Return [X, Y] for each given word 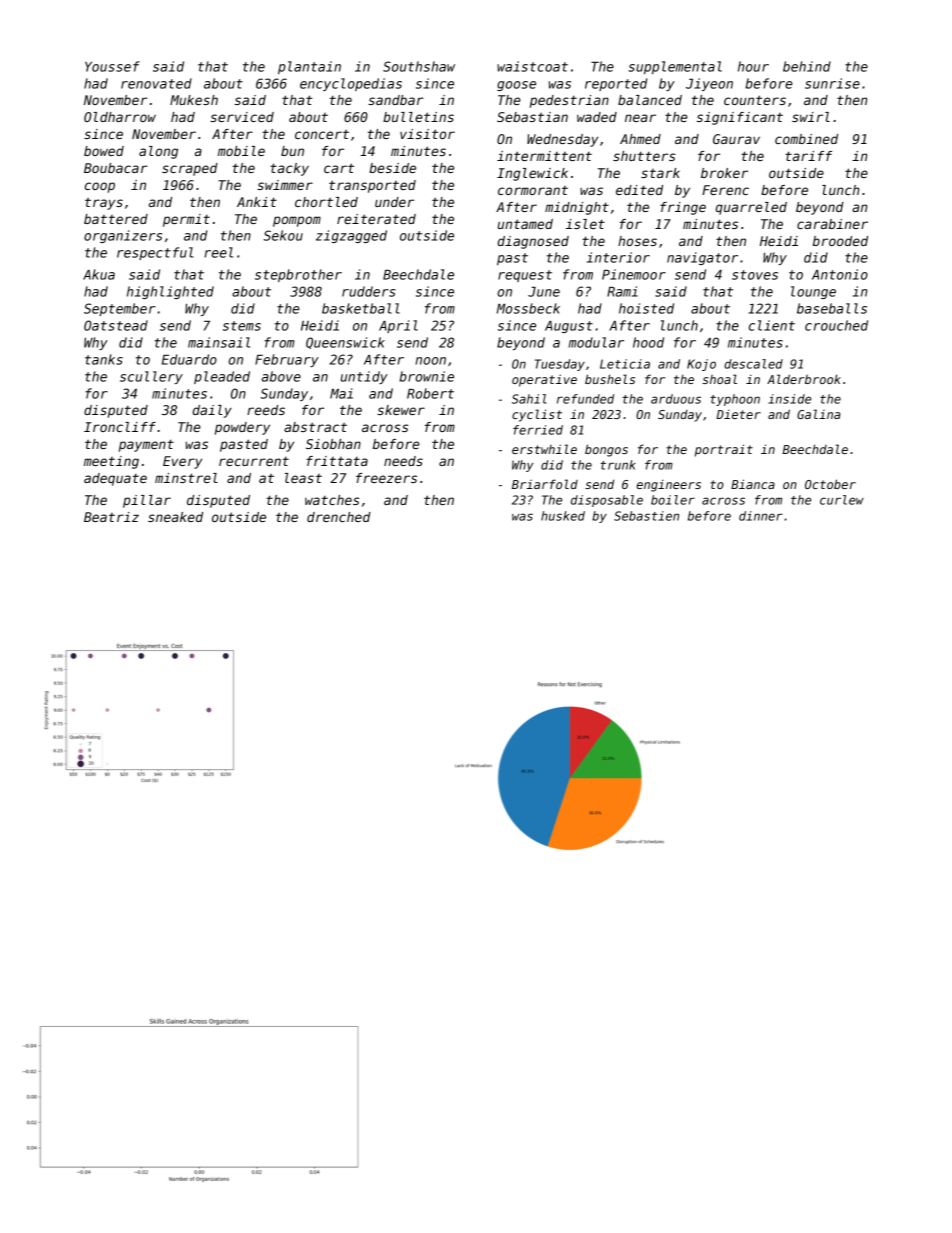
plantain [309, 67]
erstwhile [544, 449]
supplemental [675, 67]
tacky [289, 169]
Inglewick [532, 174]
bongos [606, 450]
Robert [430, 393]
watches [332, 500]
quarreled [751, 208]
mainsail [219, 342]
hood [648, 342]
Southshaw [419, 66]
